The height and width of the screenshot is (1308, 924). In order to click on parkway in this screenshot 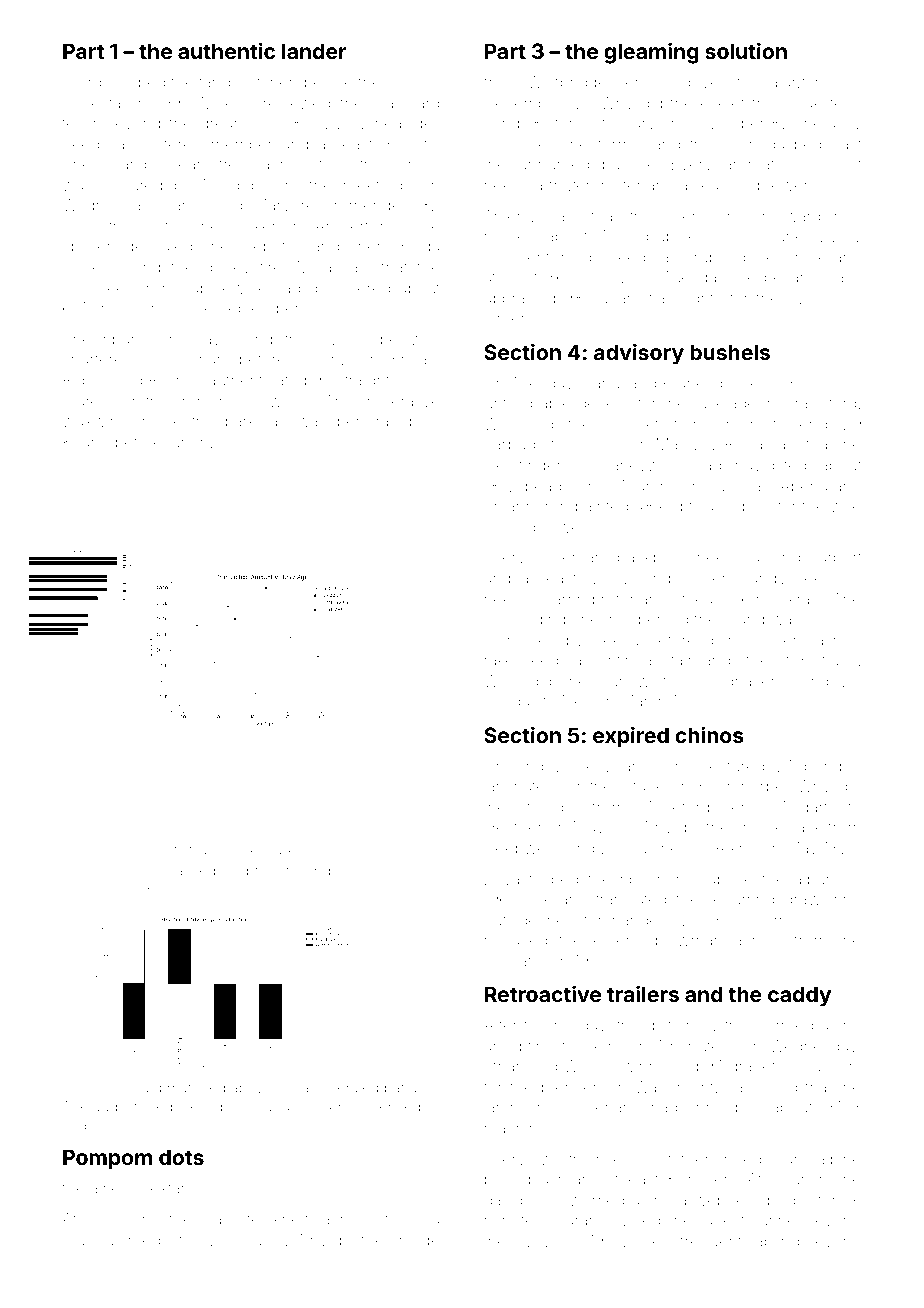, I will do `click(256, 423)`.
